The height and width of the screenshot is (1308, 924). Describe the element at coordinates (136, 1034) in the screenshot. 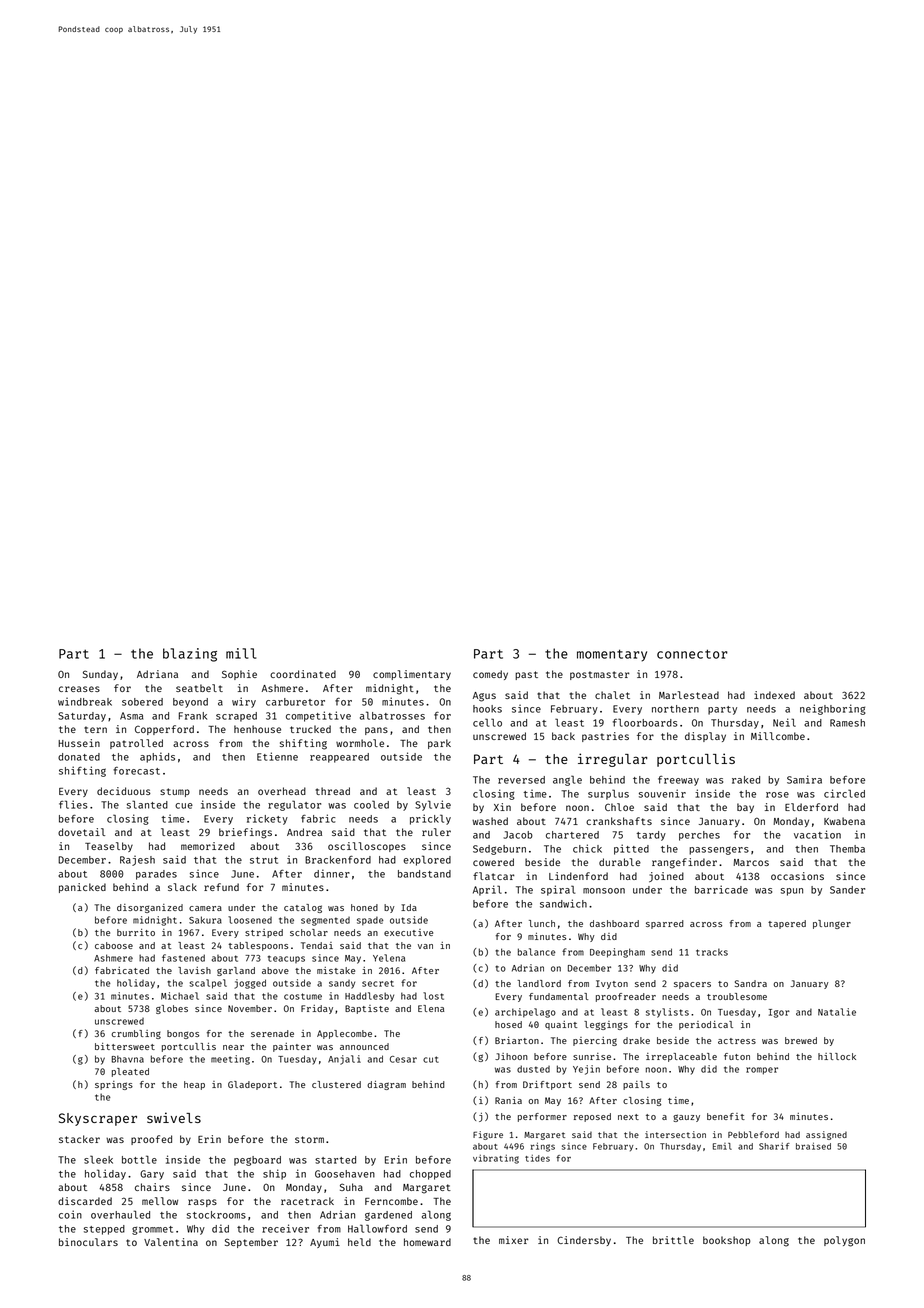

I see `crumbling` at that location.
